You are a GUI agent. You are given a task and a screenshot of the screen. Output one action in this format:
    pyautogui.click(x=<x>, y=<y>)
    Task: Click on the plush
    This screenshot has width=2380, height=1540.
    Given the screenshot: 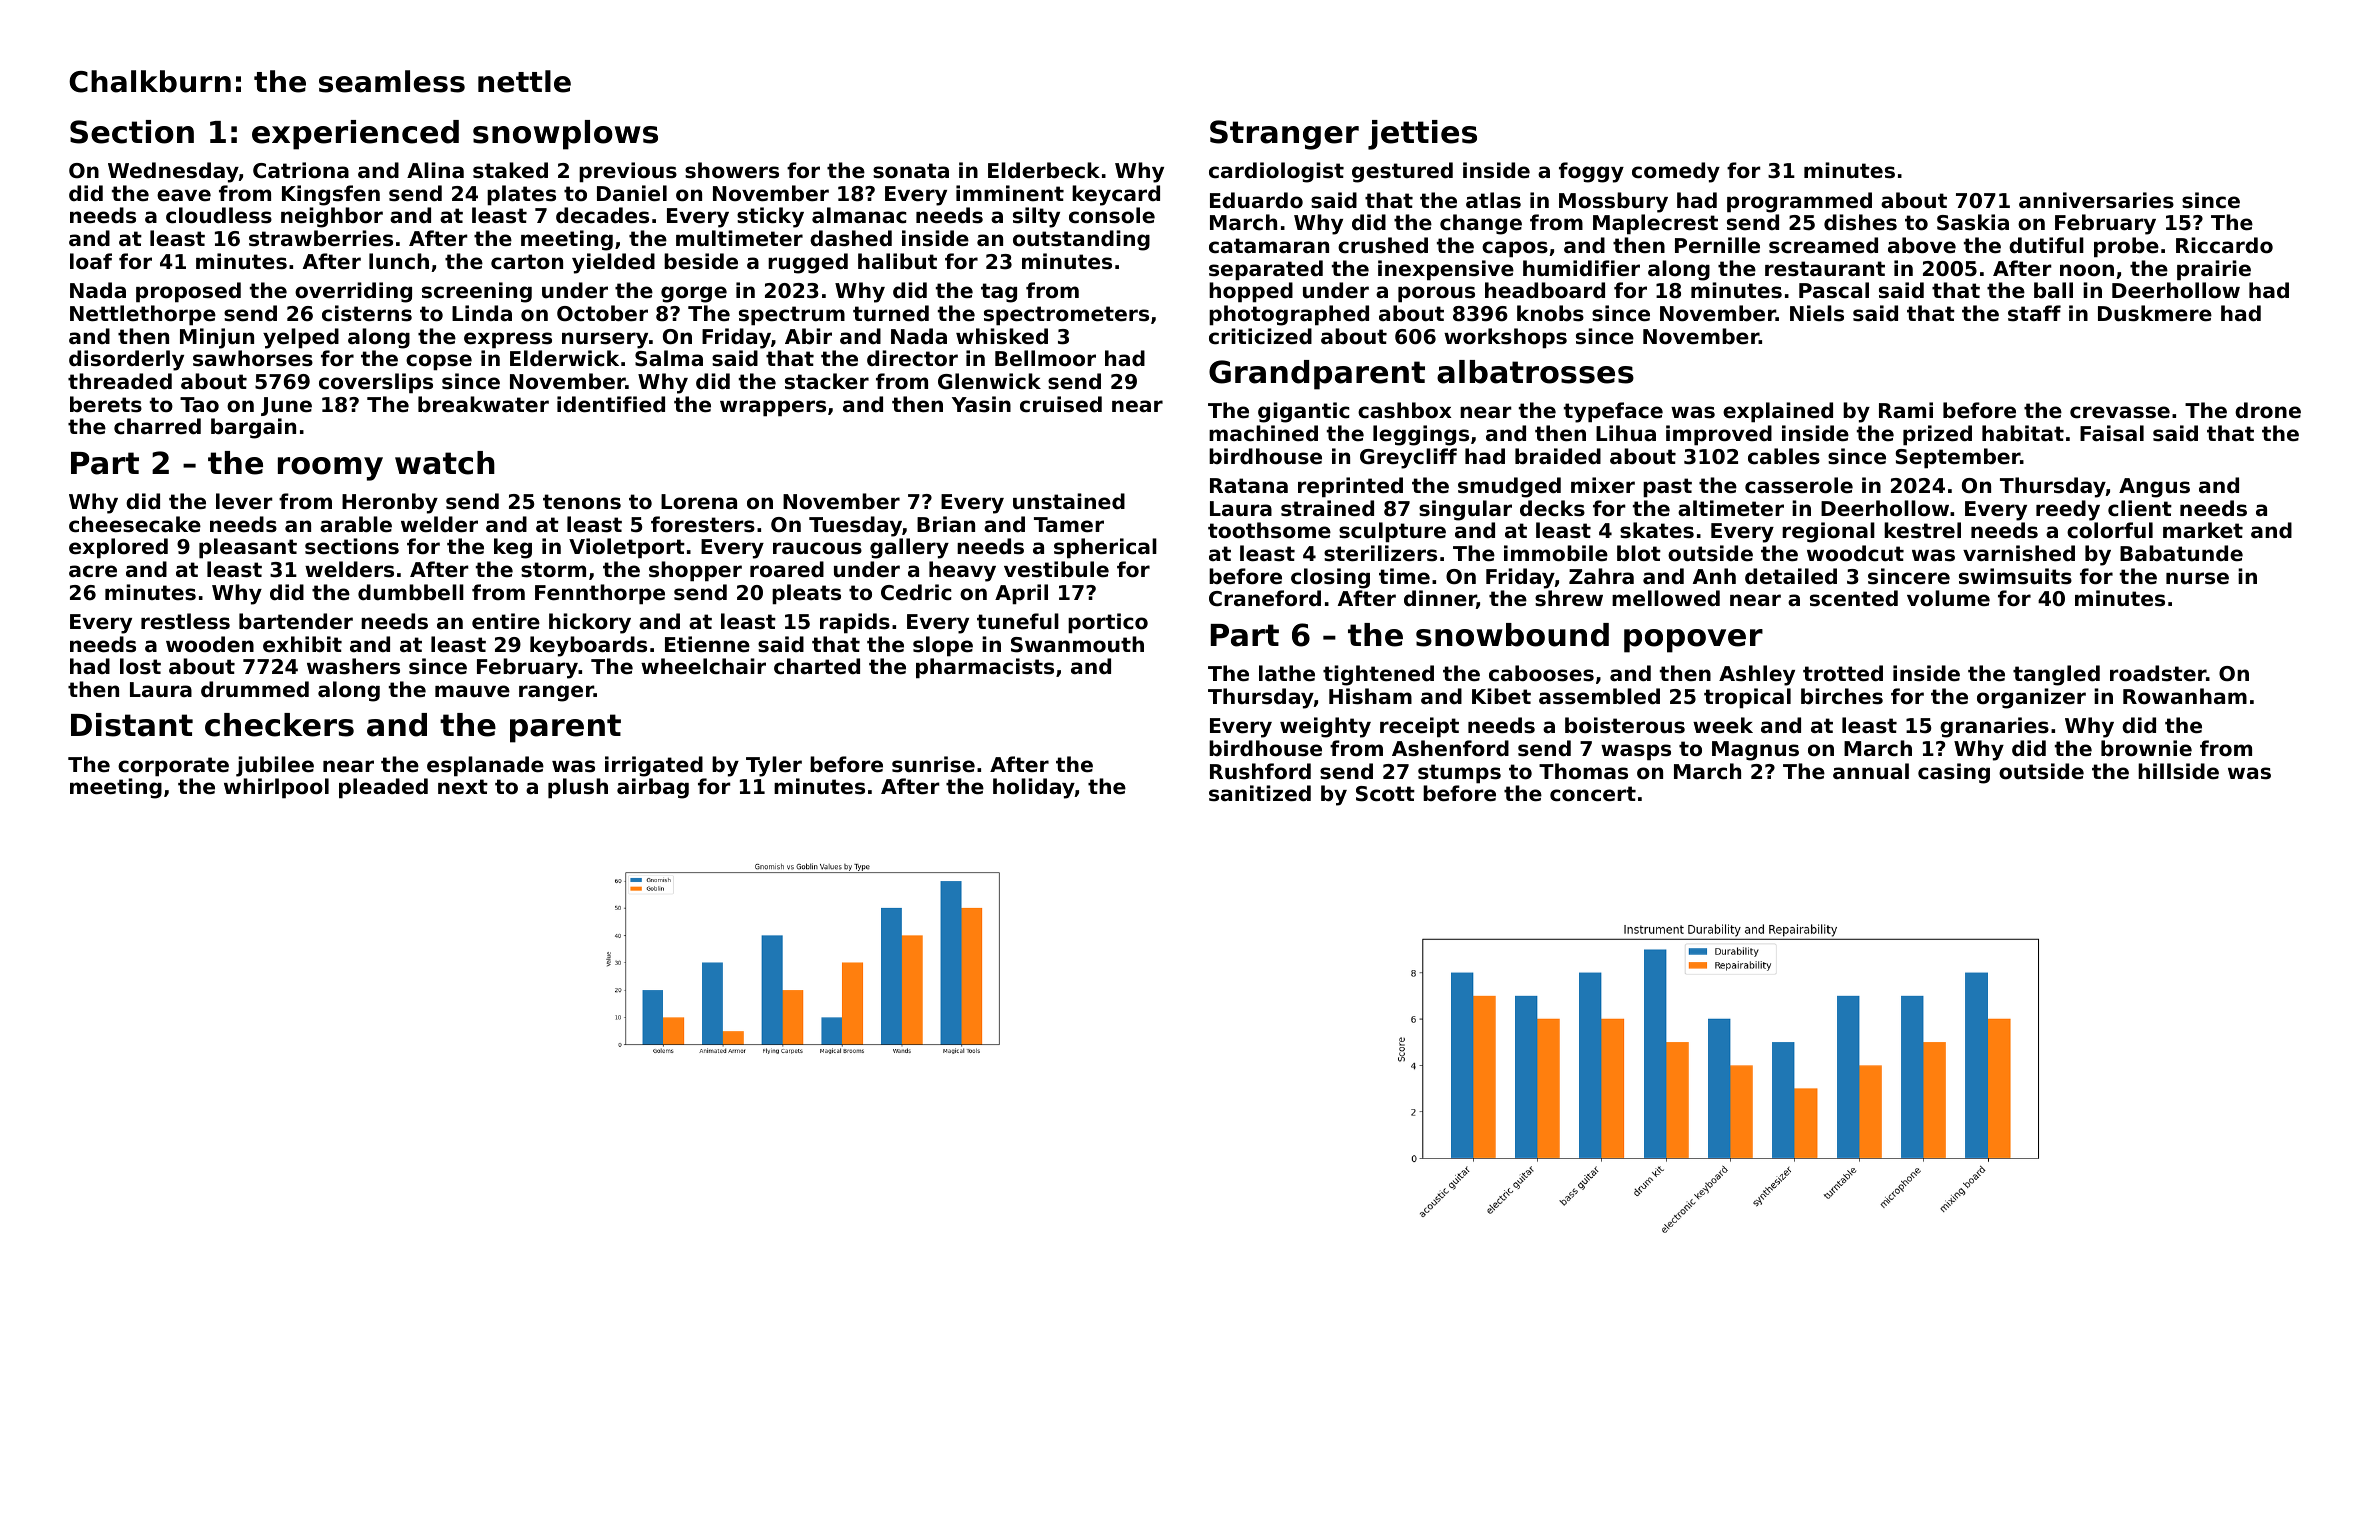 What is the action you would take?
    pyautogui.click(x=578, y=788)
